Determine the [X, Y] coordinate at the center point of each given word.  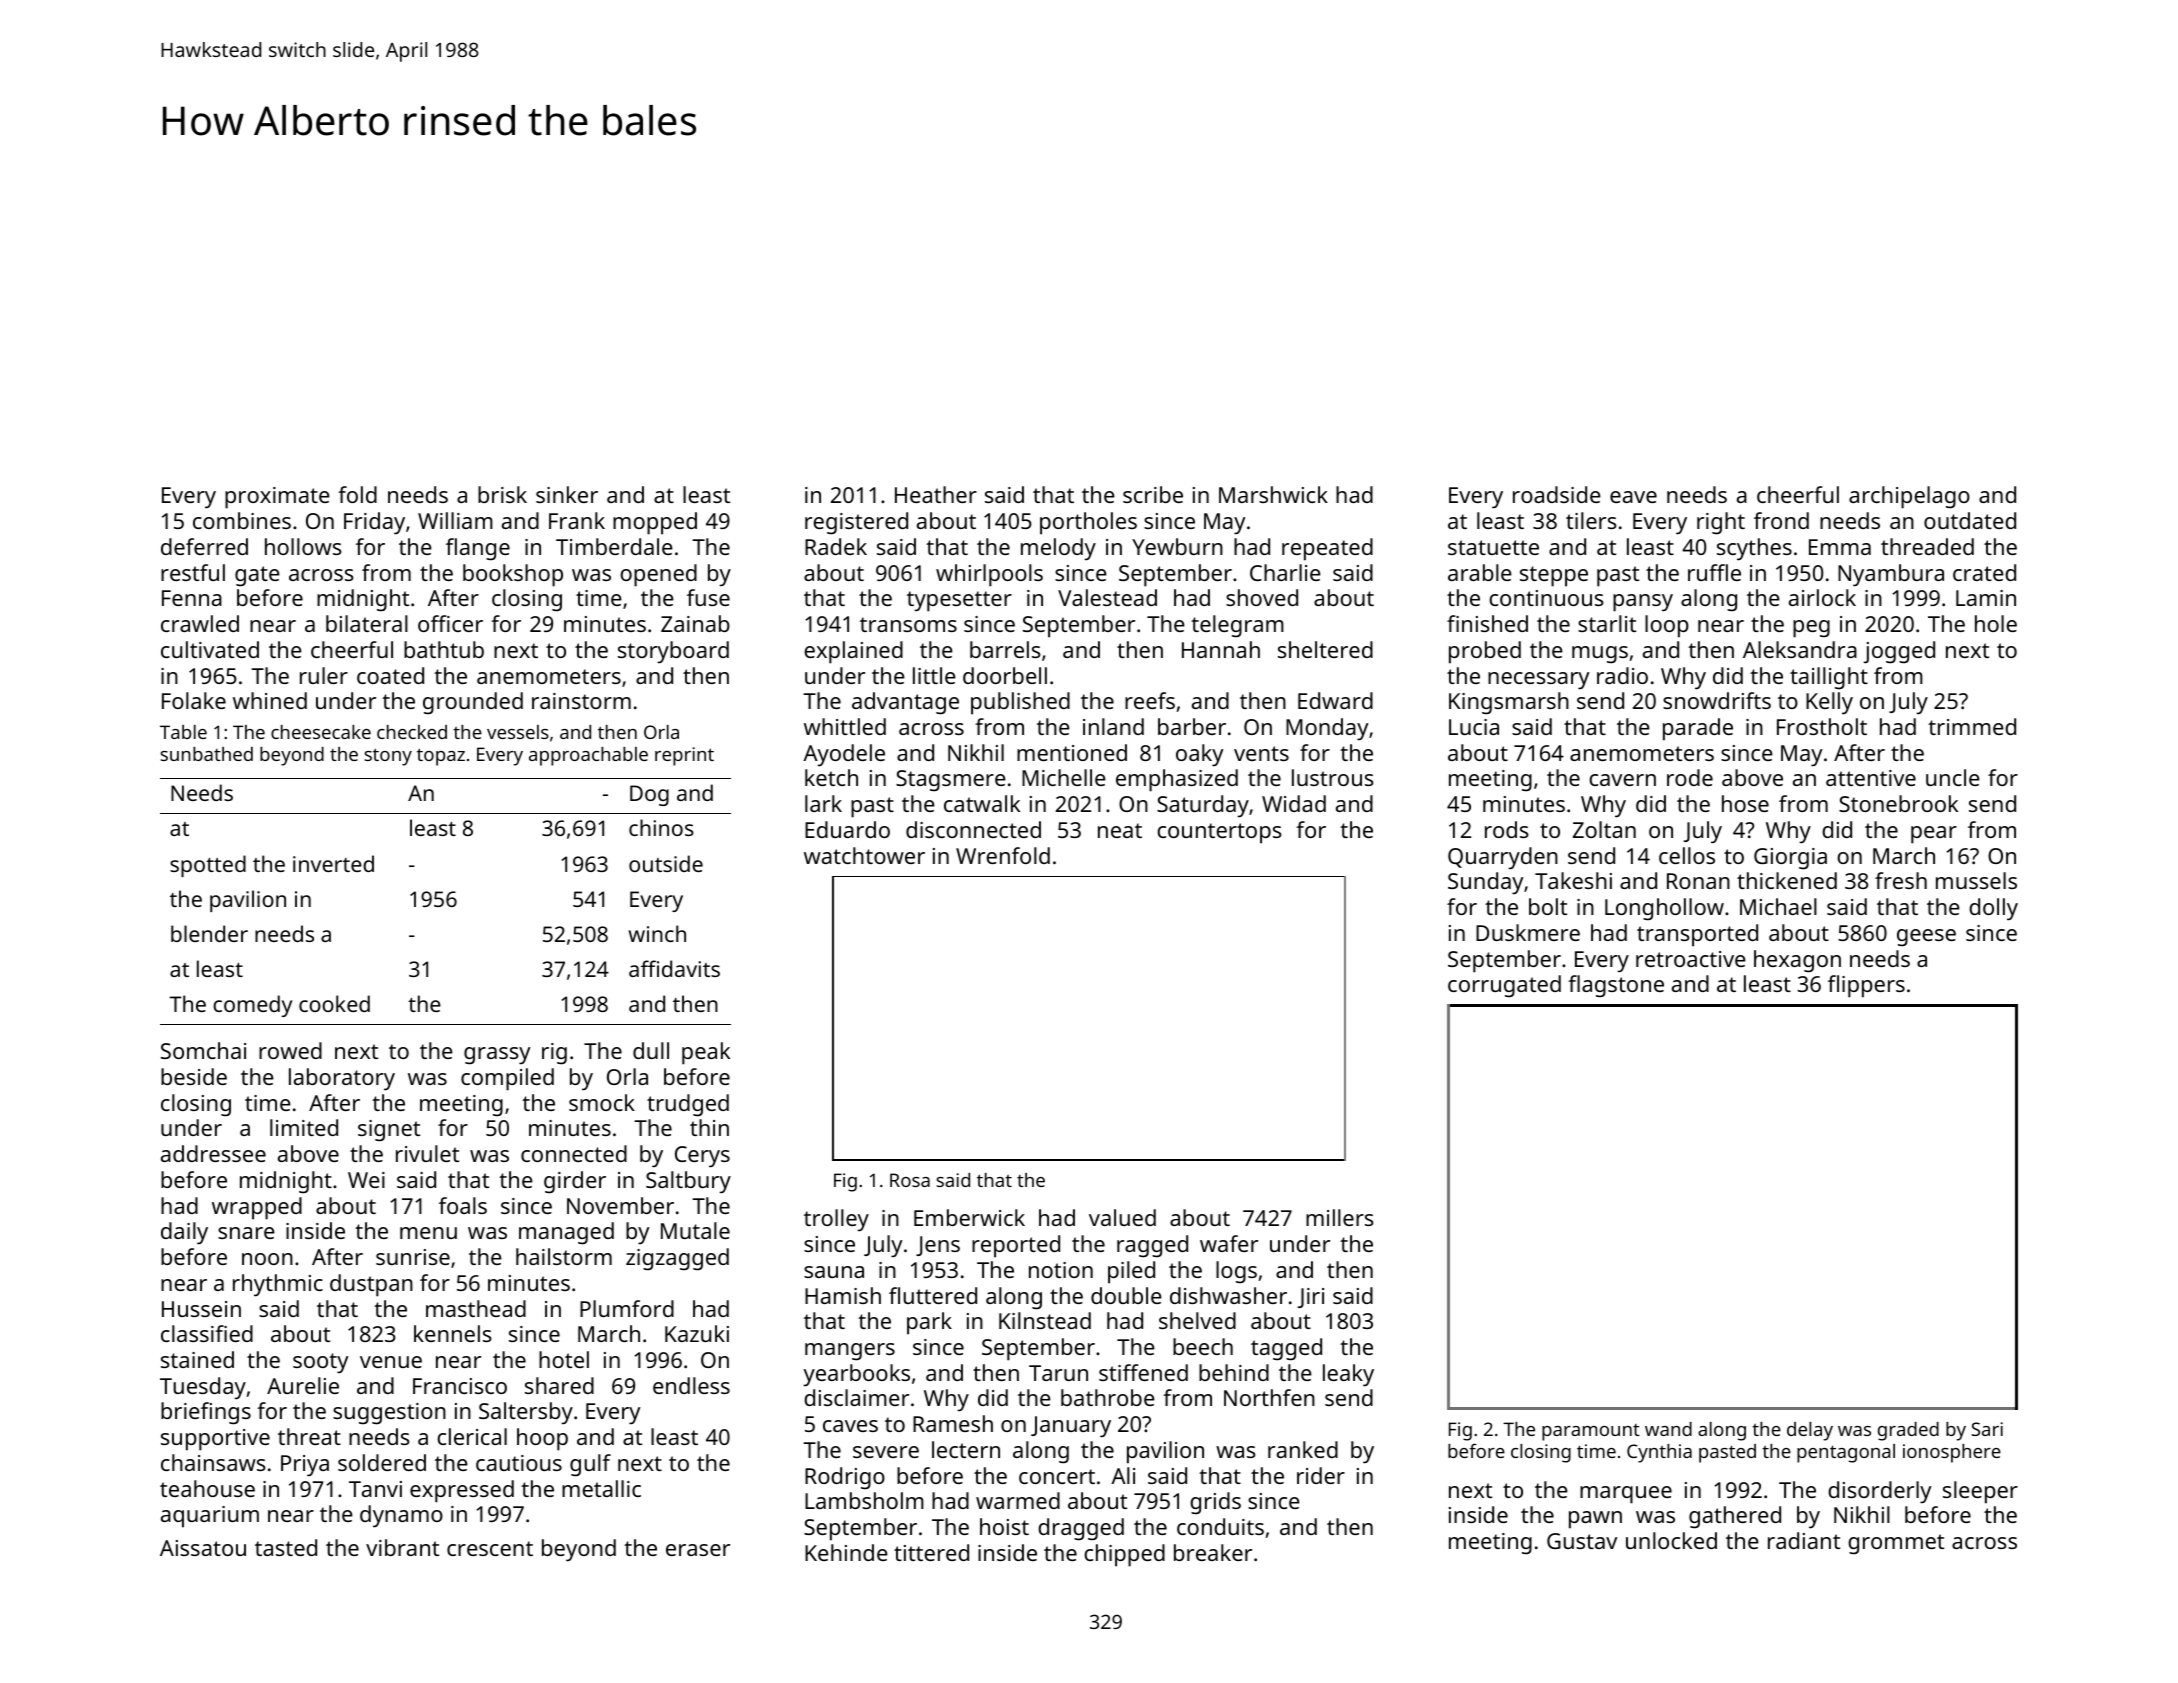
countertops [1219, 833]
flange [478, 549]
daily [184, 1233]
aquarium [210, 1517]
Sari [1987, 1429]
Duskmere [1528, 932]
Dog [649, 795]
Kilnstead [1045, 1320]
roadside [1557, 494]
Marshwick [1273, 494]
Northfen [1269, 1397]
